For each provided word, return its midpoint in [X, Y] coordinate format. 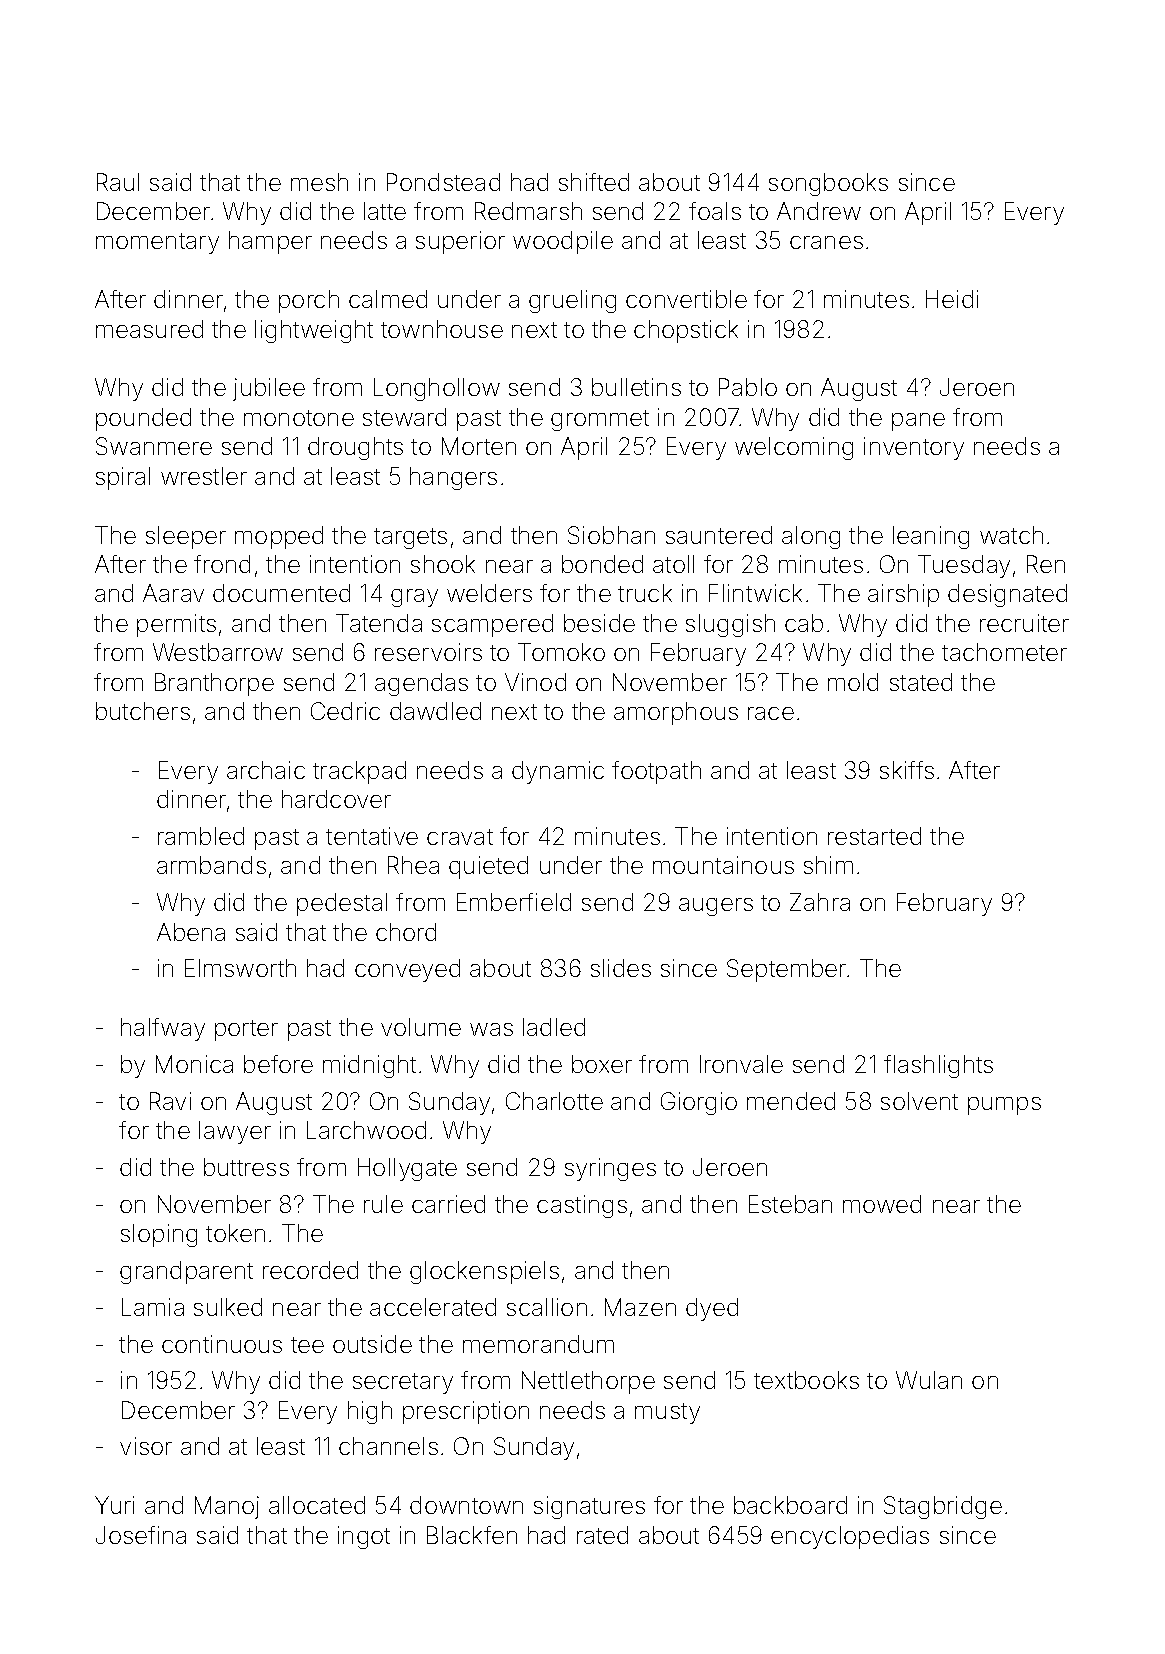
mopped [279, 537]
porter [246, 1030]
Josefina [141, 1535]
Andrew [819, 211]
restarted [874, 836]
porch [309, 301]
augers [716, 907]
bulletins [636, 387]
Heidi [952, 299]
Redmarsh [528, 211]
